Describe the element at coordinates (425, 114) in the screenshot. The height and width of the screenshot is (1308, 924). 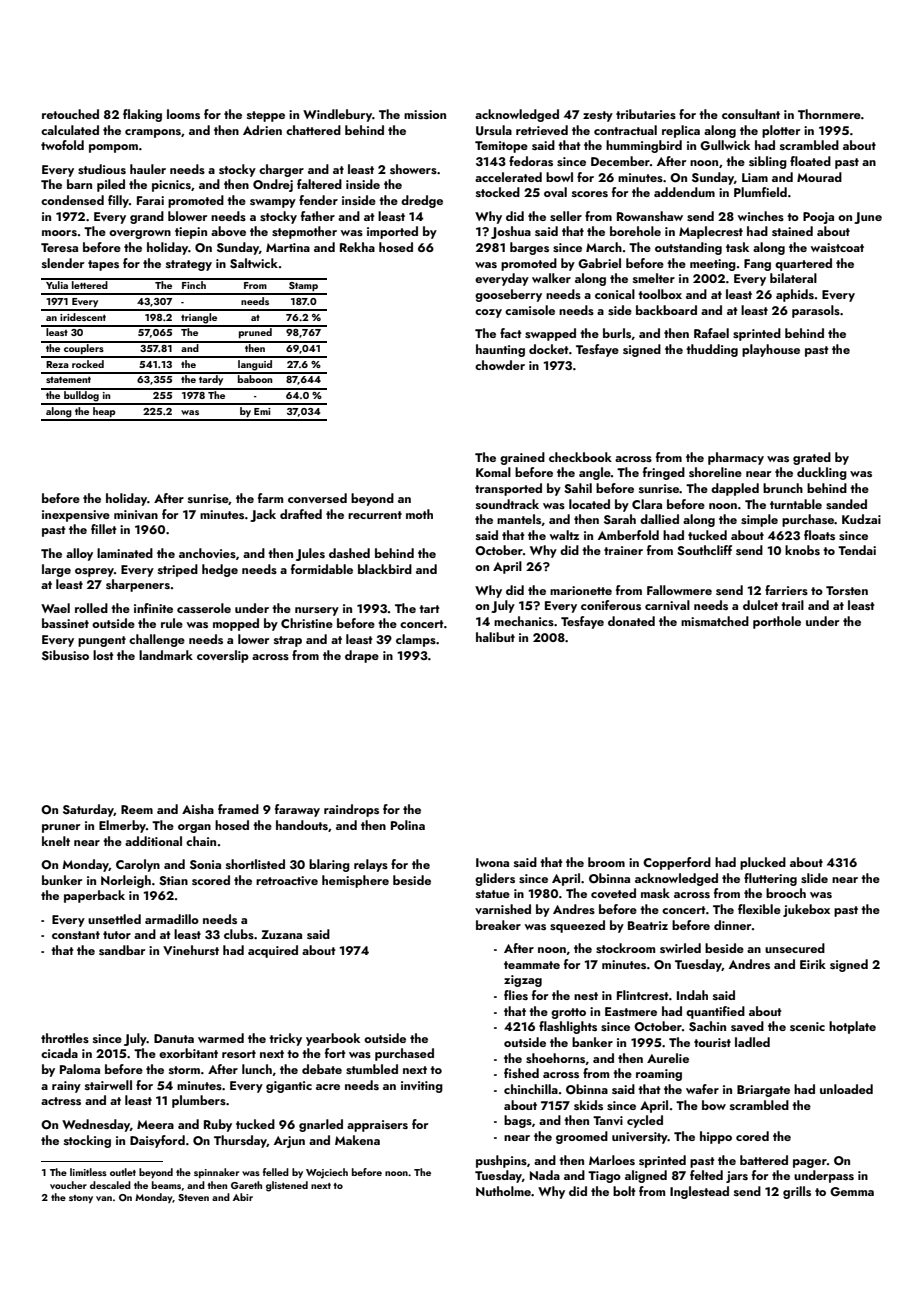
I see `mission` at that location.
